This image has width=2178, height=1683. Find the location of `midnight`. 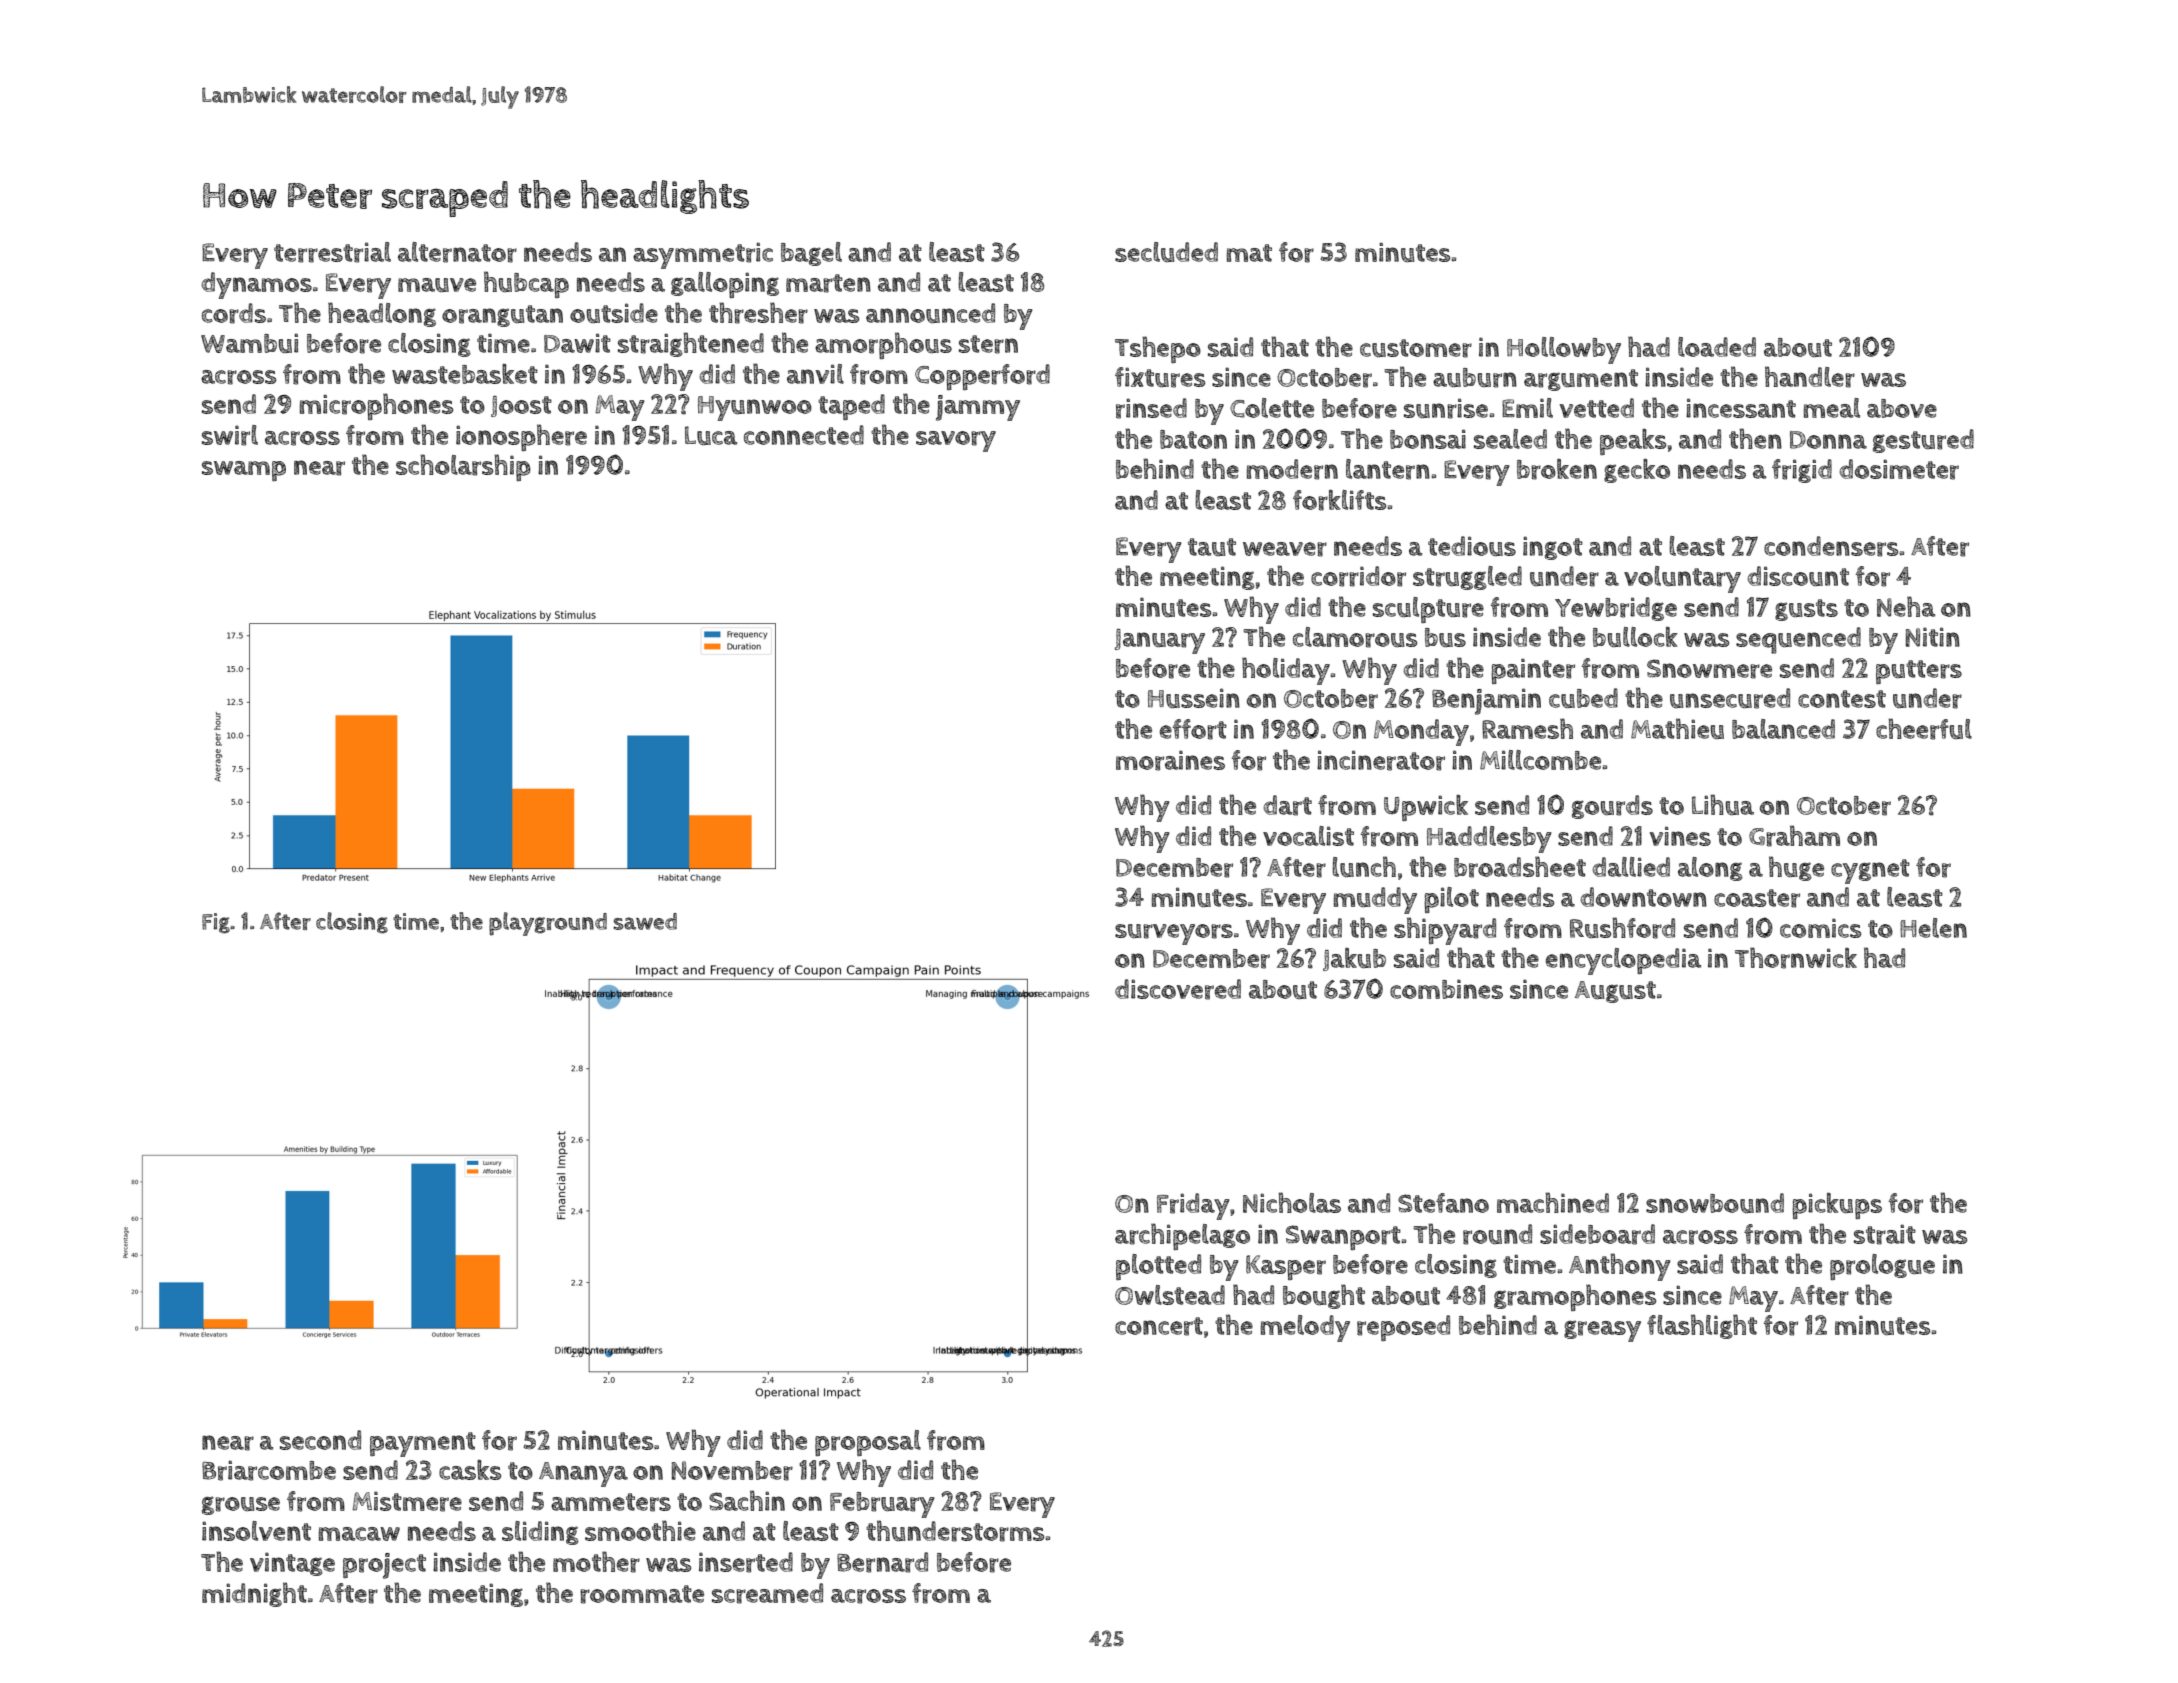

midnight is located at coordinates (254, 1594).
